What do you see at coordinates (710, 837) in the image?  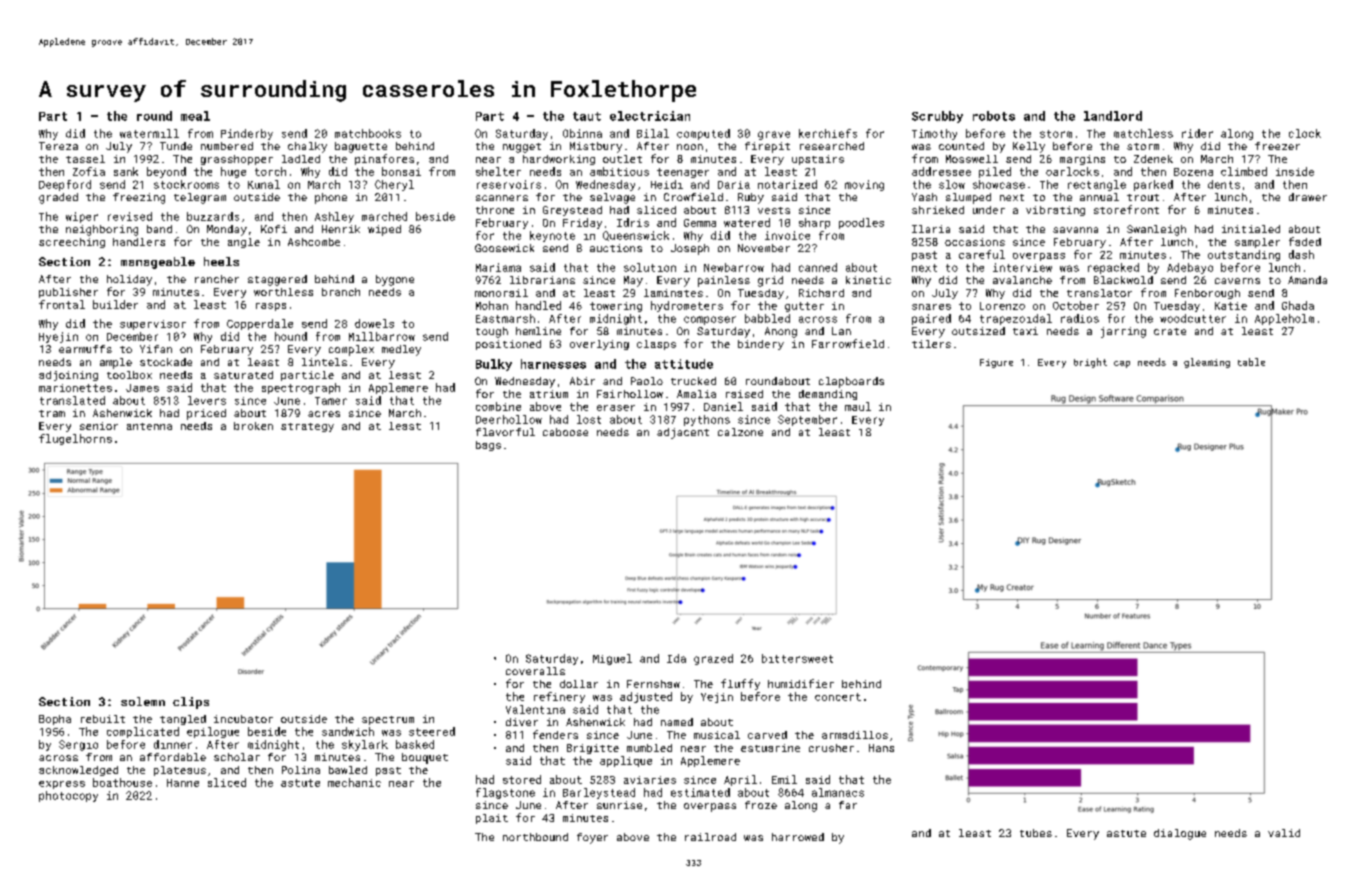 I see `railroad` at bounding box center [710, 837].
